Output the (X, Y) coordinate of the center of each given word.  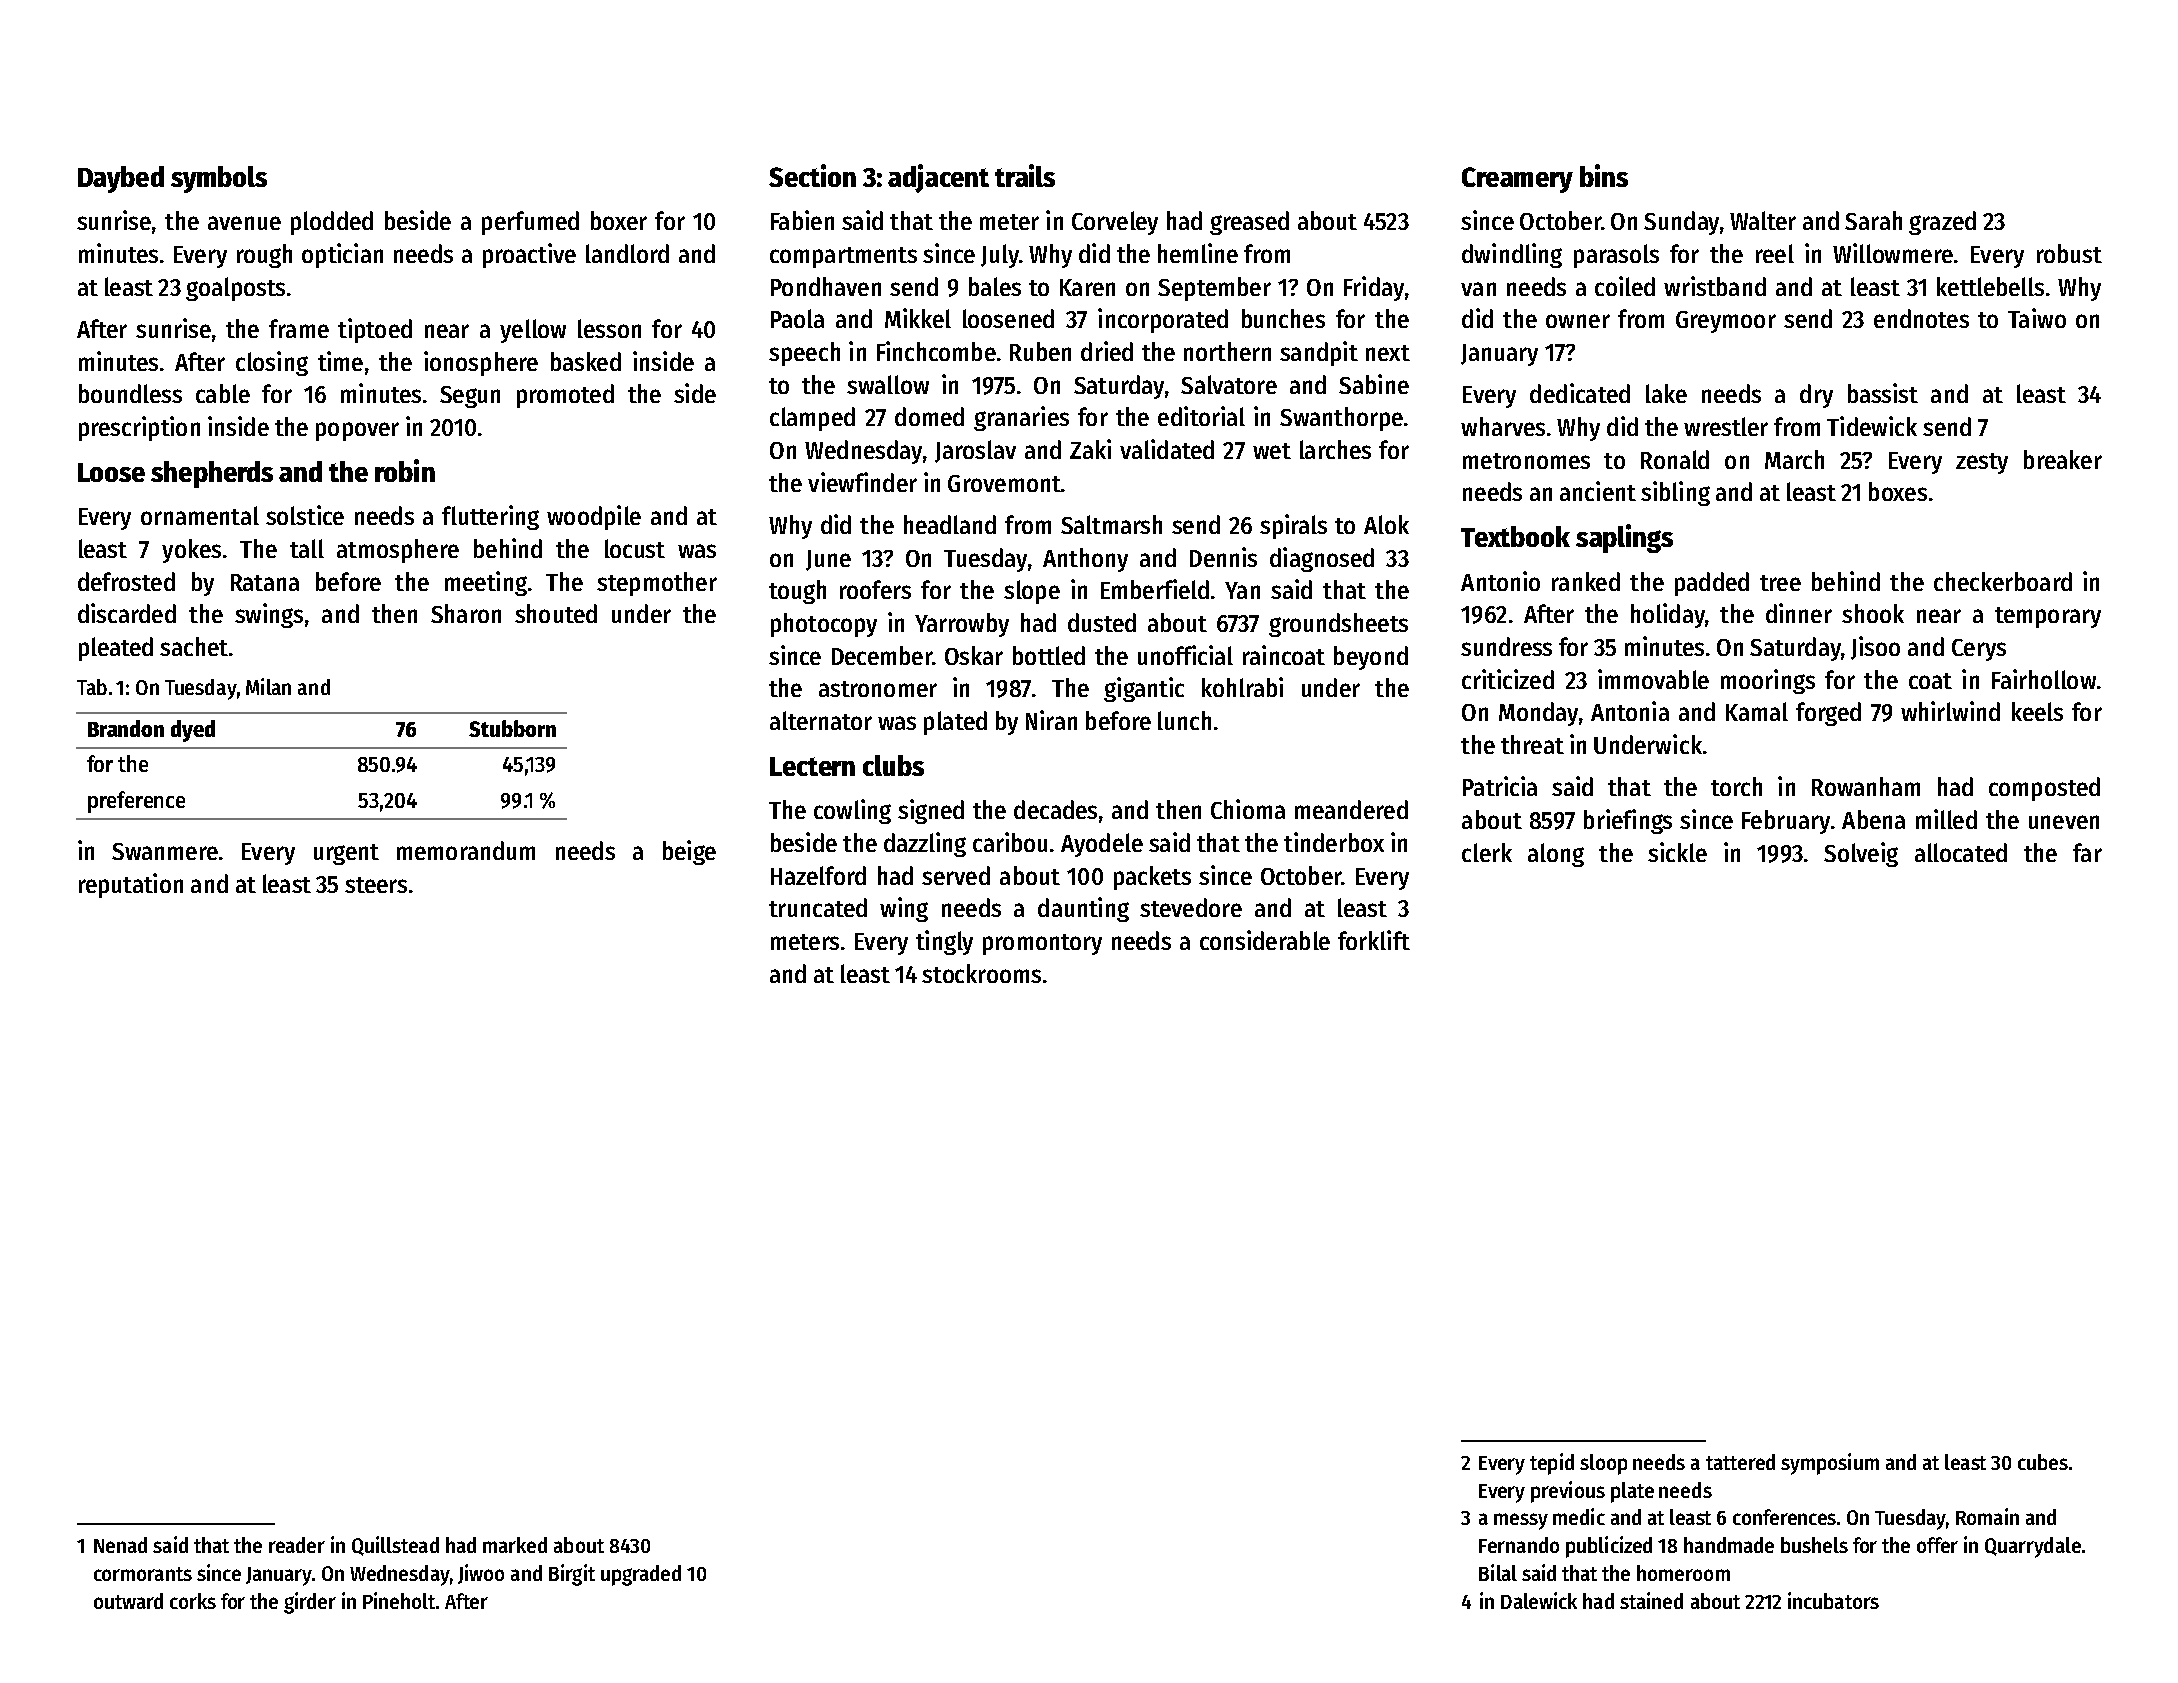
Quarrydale (2033, 1547)
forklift (1374, 940)
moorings (1768, 681)
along (1556, 855)
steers (376, 885)
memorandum (466, 850)
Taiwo (2037, 318)
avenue (244, 223)
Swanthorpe (1341, 419)
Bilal (1498, 1572)
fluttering (490, 517)
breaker (2063, 459)
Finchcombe (936, 351)
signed (931, 811)
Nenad (120, 1545)
